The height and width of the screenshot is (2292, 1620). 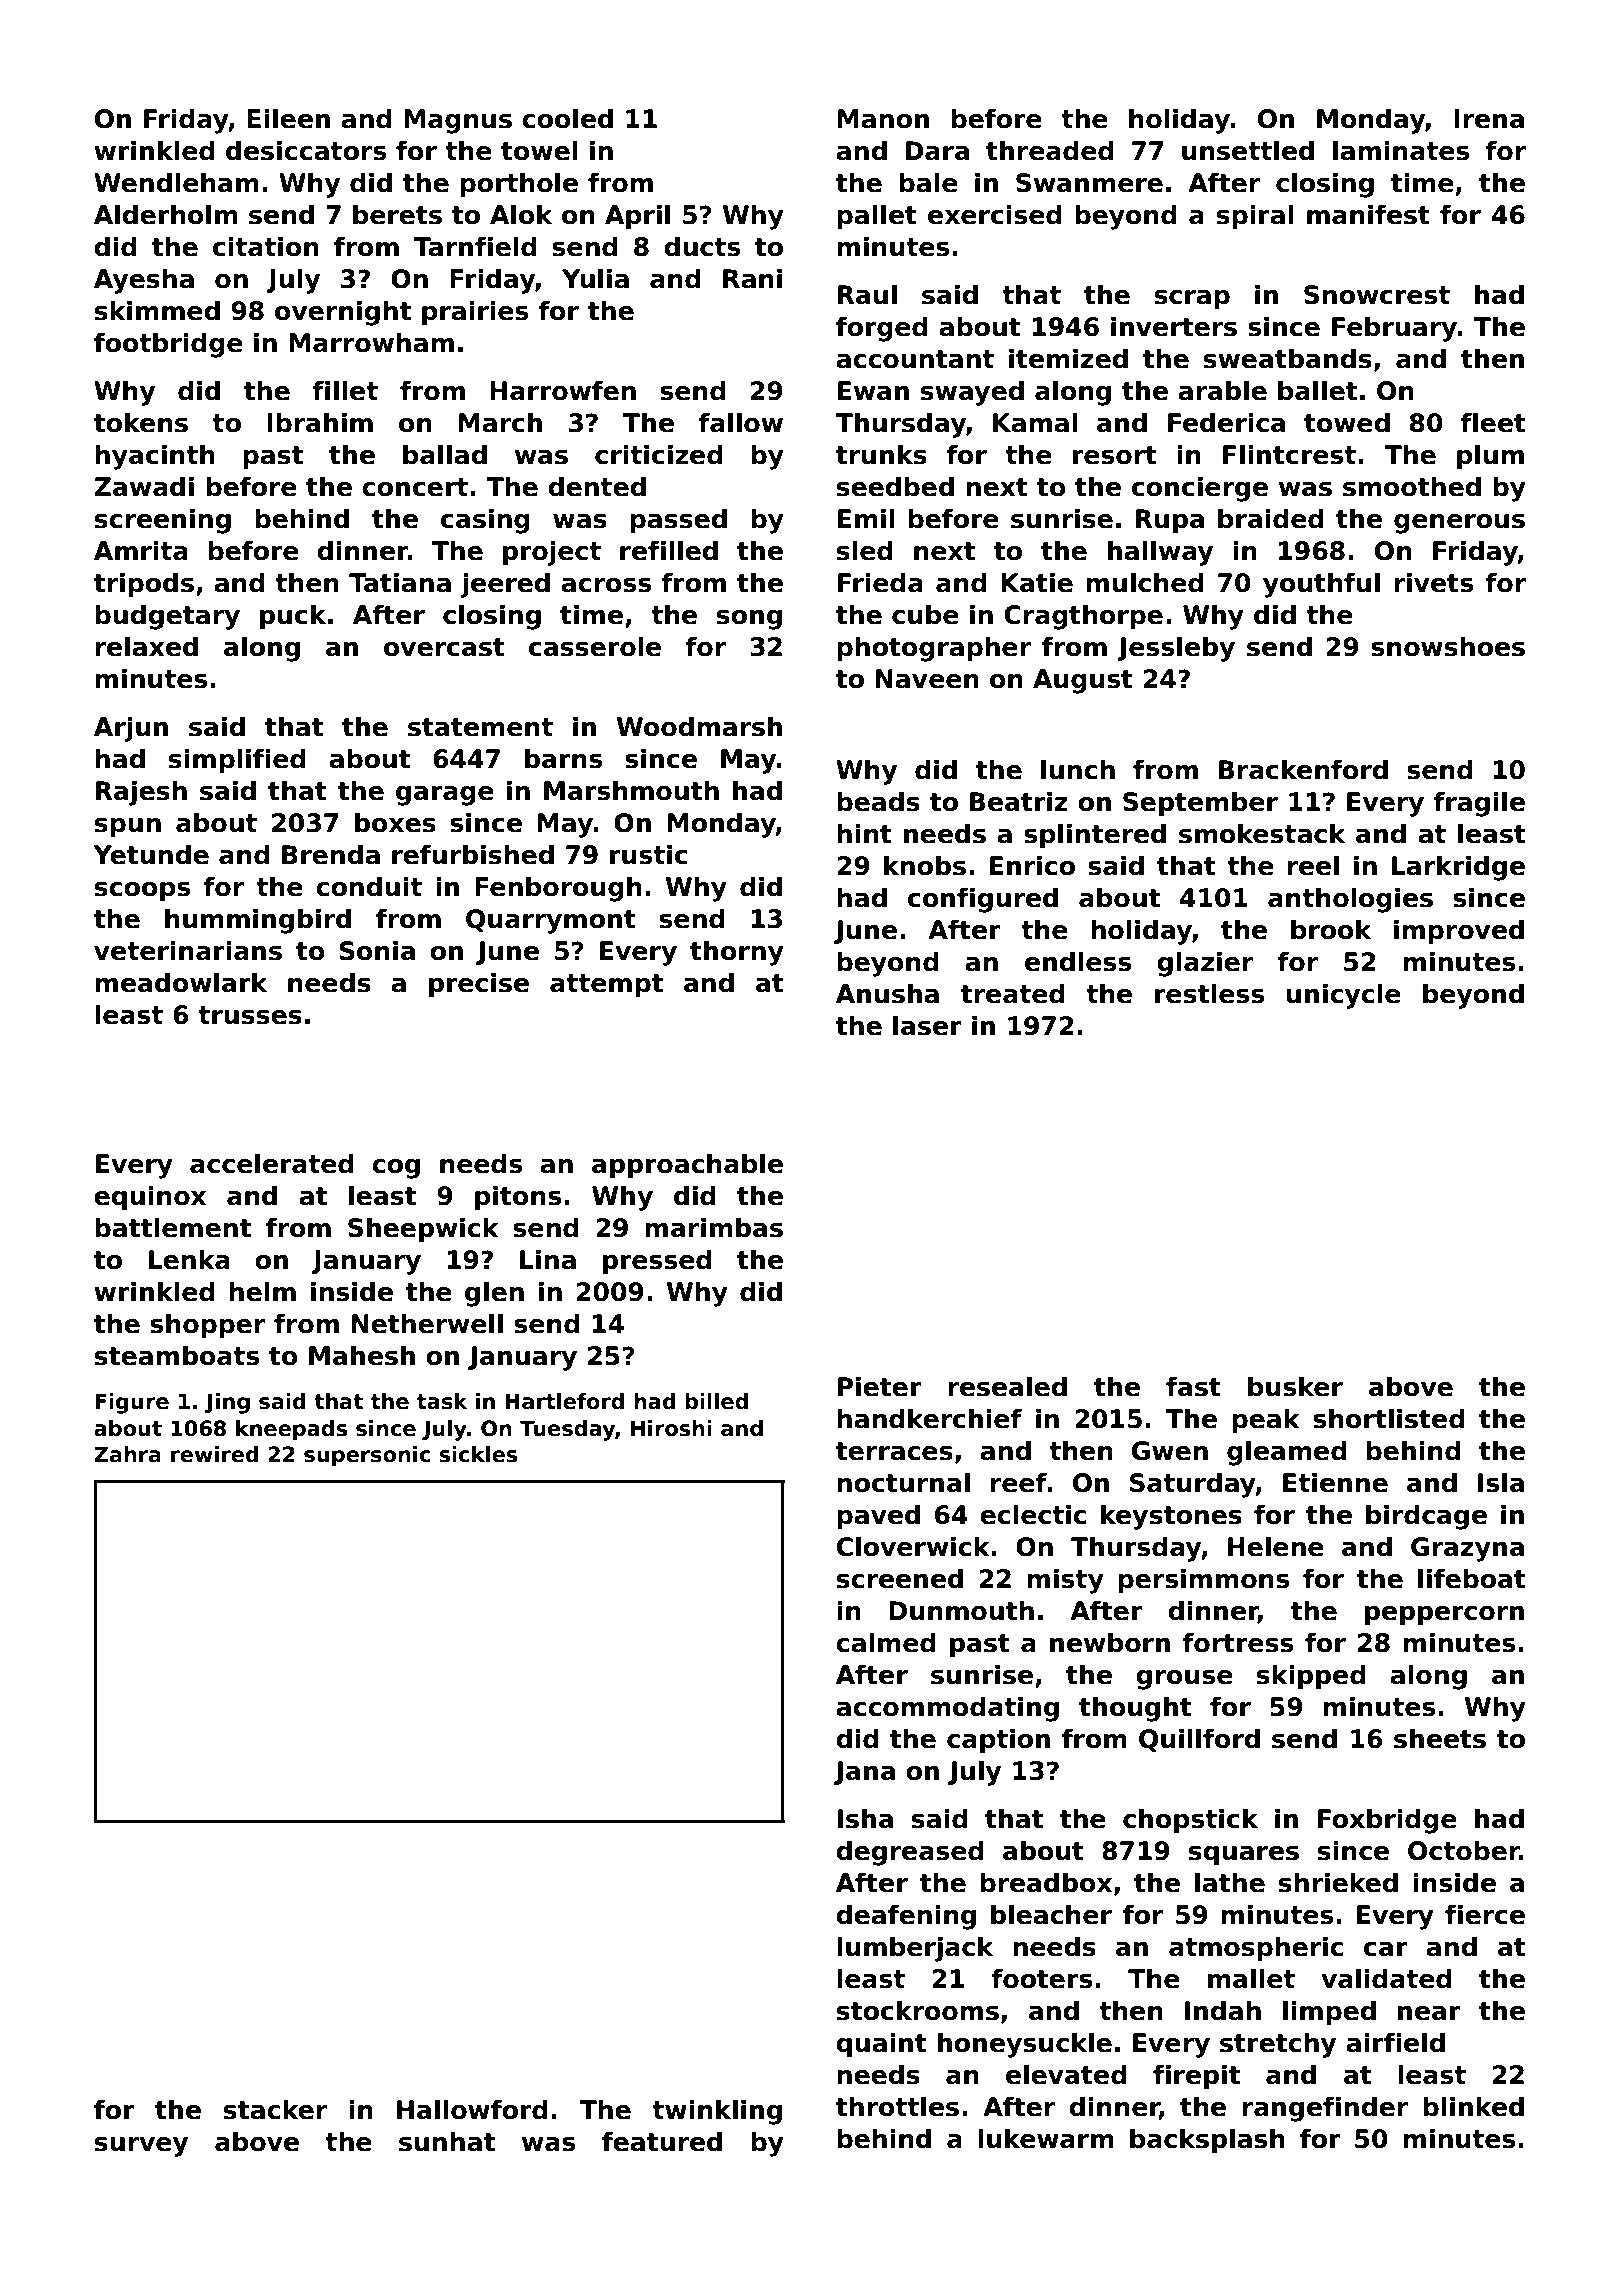 I want to click on laser, so click(x=927, y=1025).
